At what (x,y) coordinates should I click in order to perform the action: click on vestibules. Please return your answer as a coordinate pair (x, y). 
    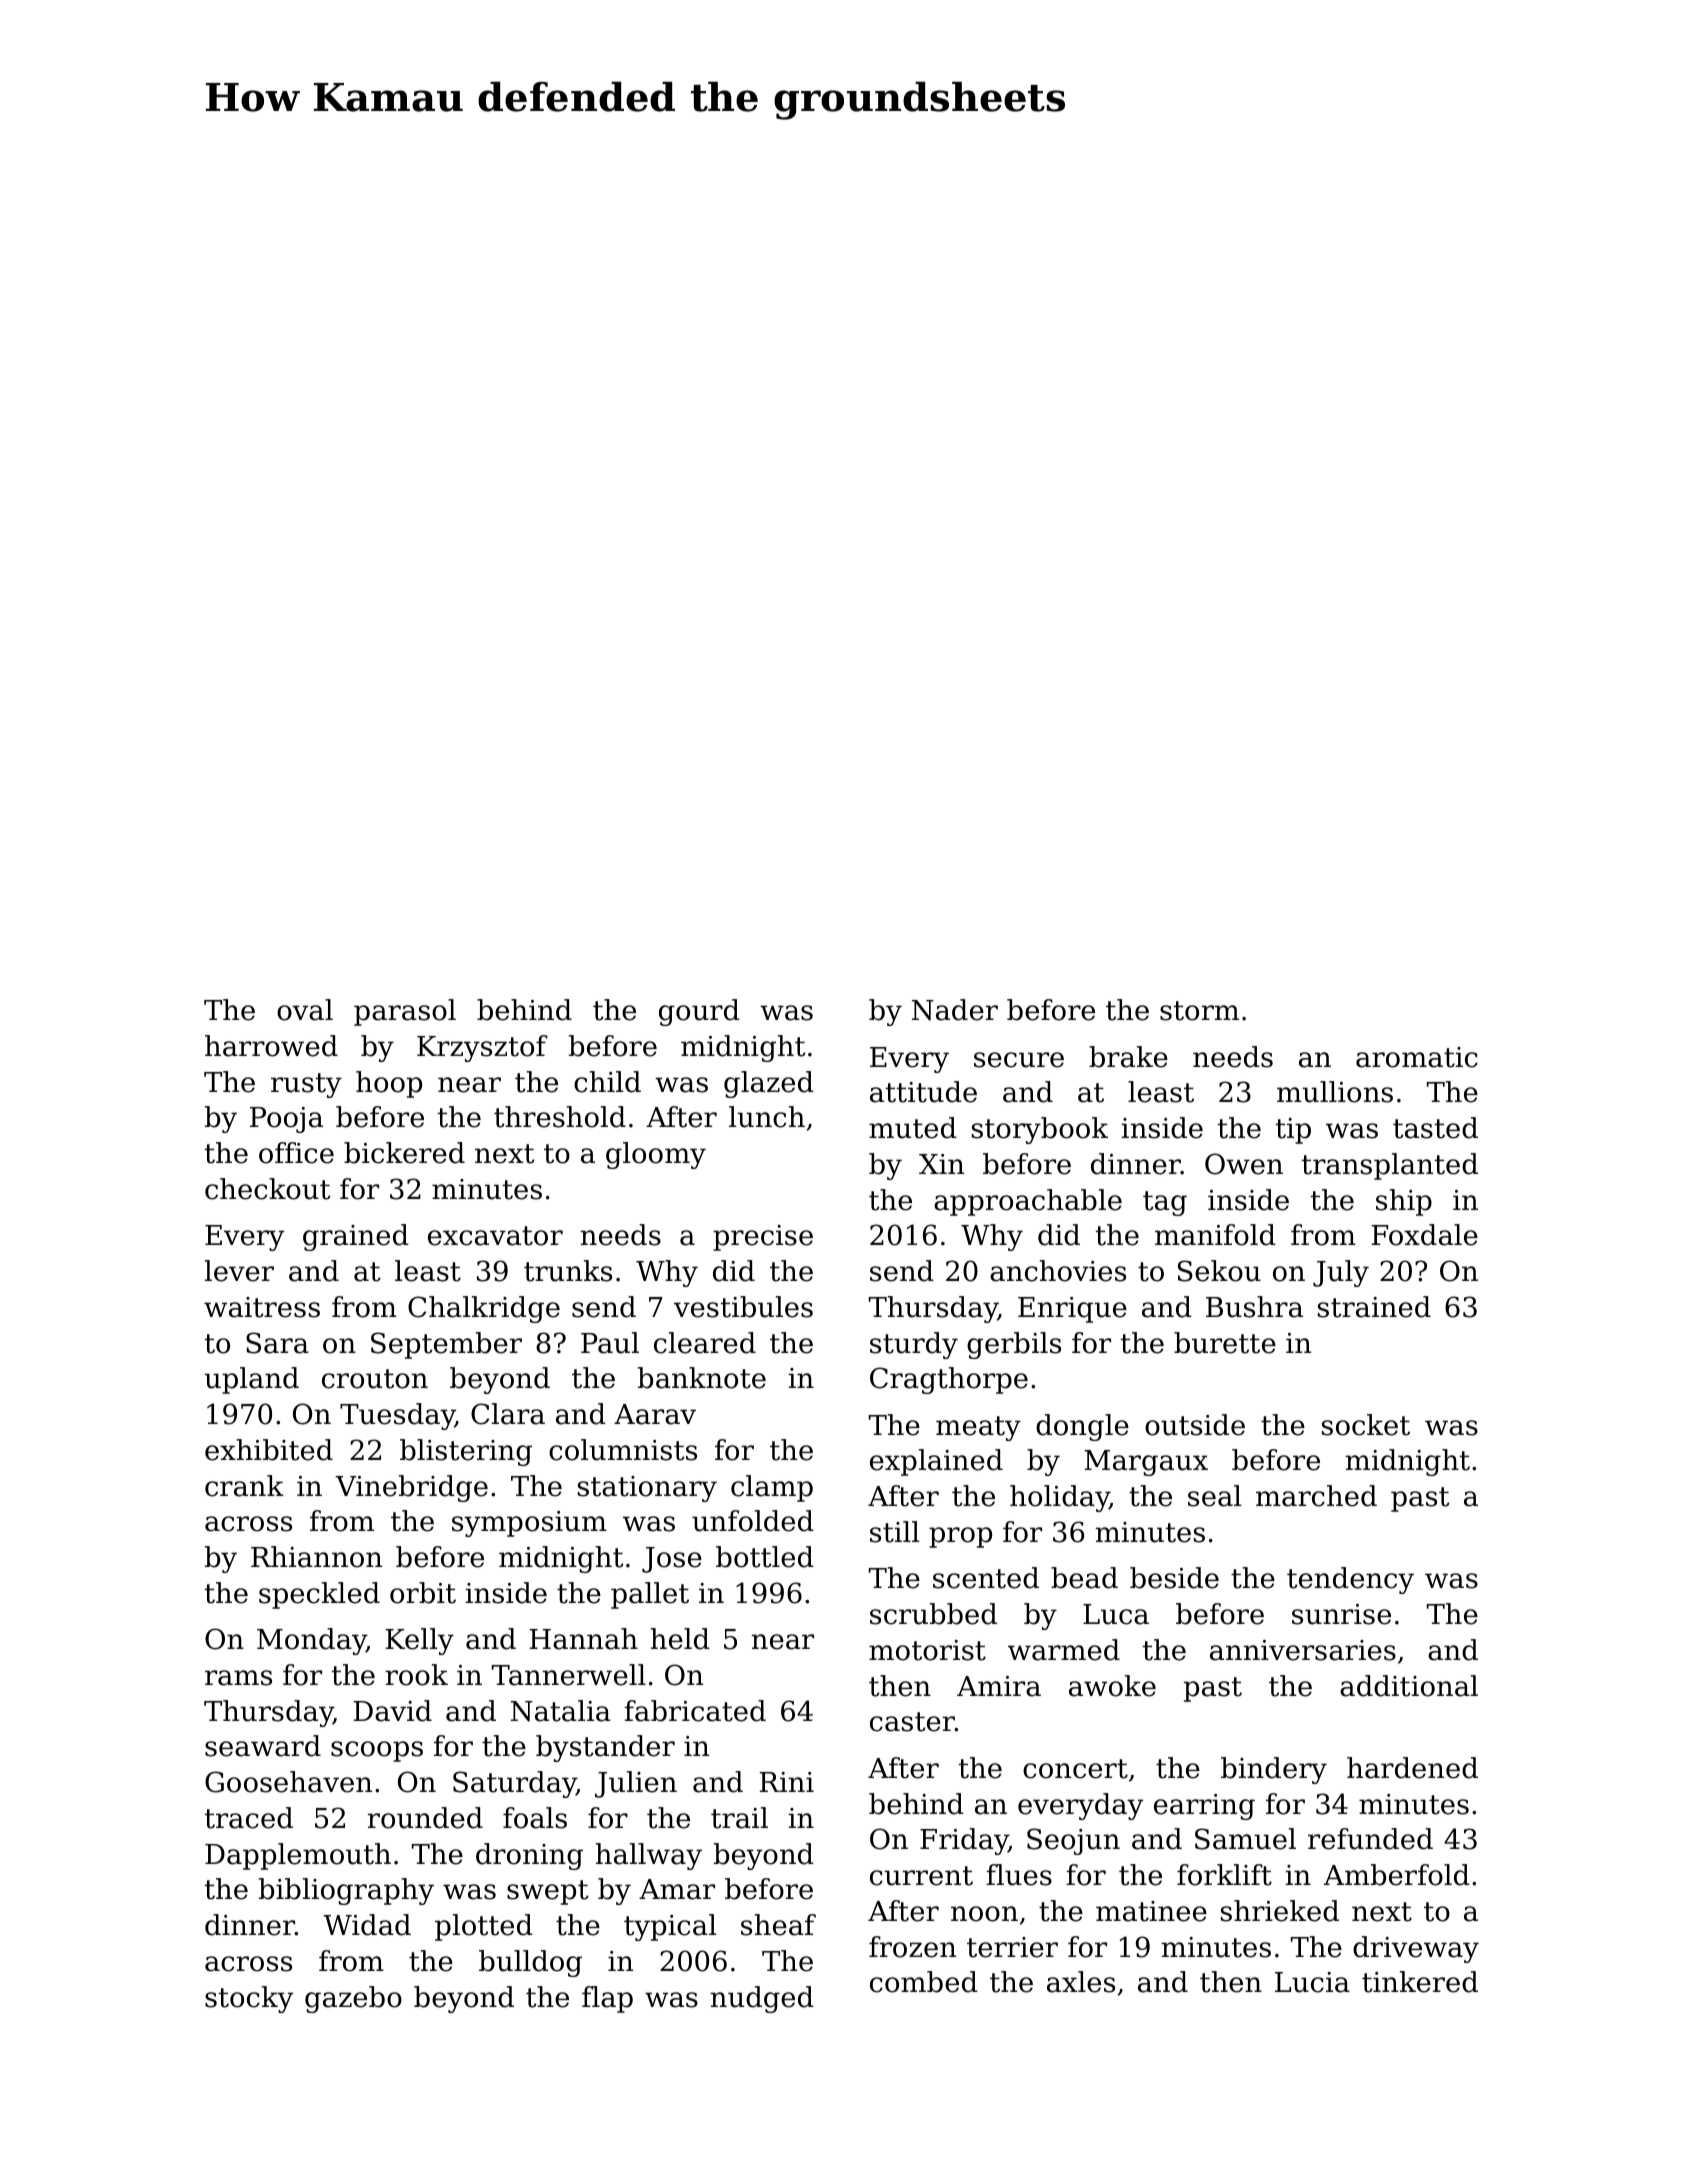
    Looking at the image, I should click on (743, 1307).
